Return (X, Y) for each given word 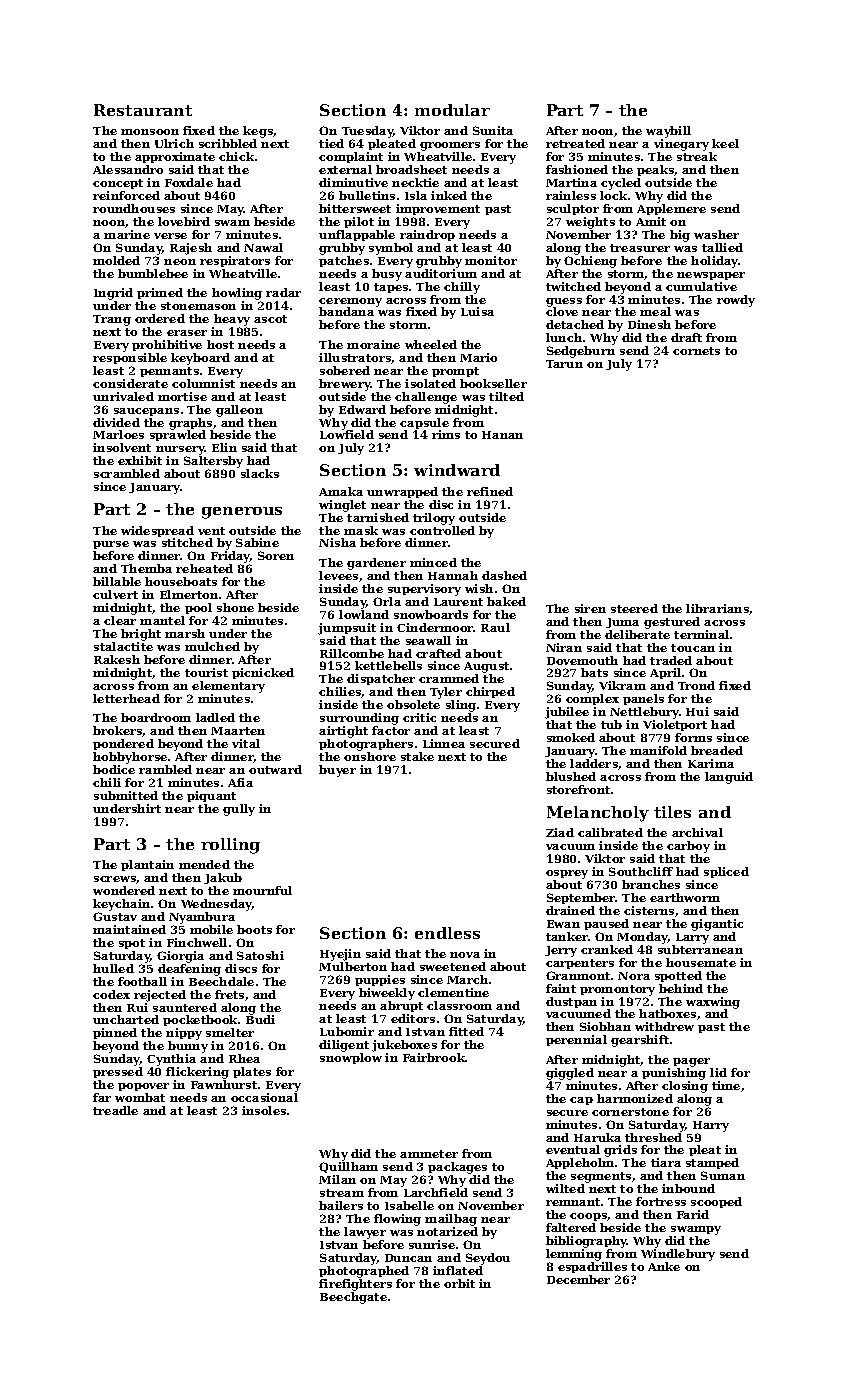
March (467, 979)
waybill (668, 132)
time (726, 1085)
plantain (147, 865)
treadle (115, 1110)
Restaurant (143, 110)
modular (452, 110)
